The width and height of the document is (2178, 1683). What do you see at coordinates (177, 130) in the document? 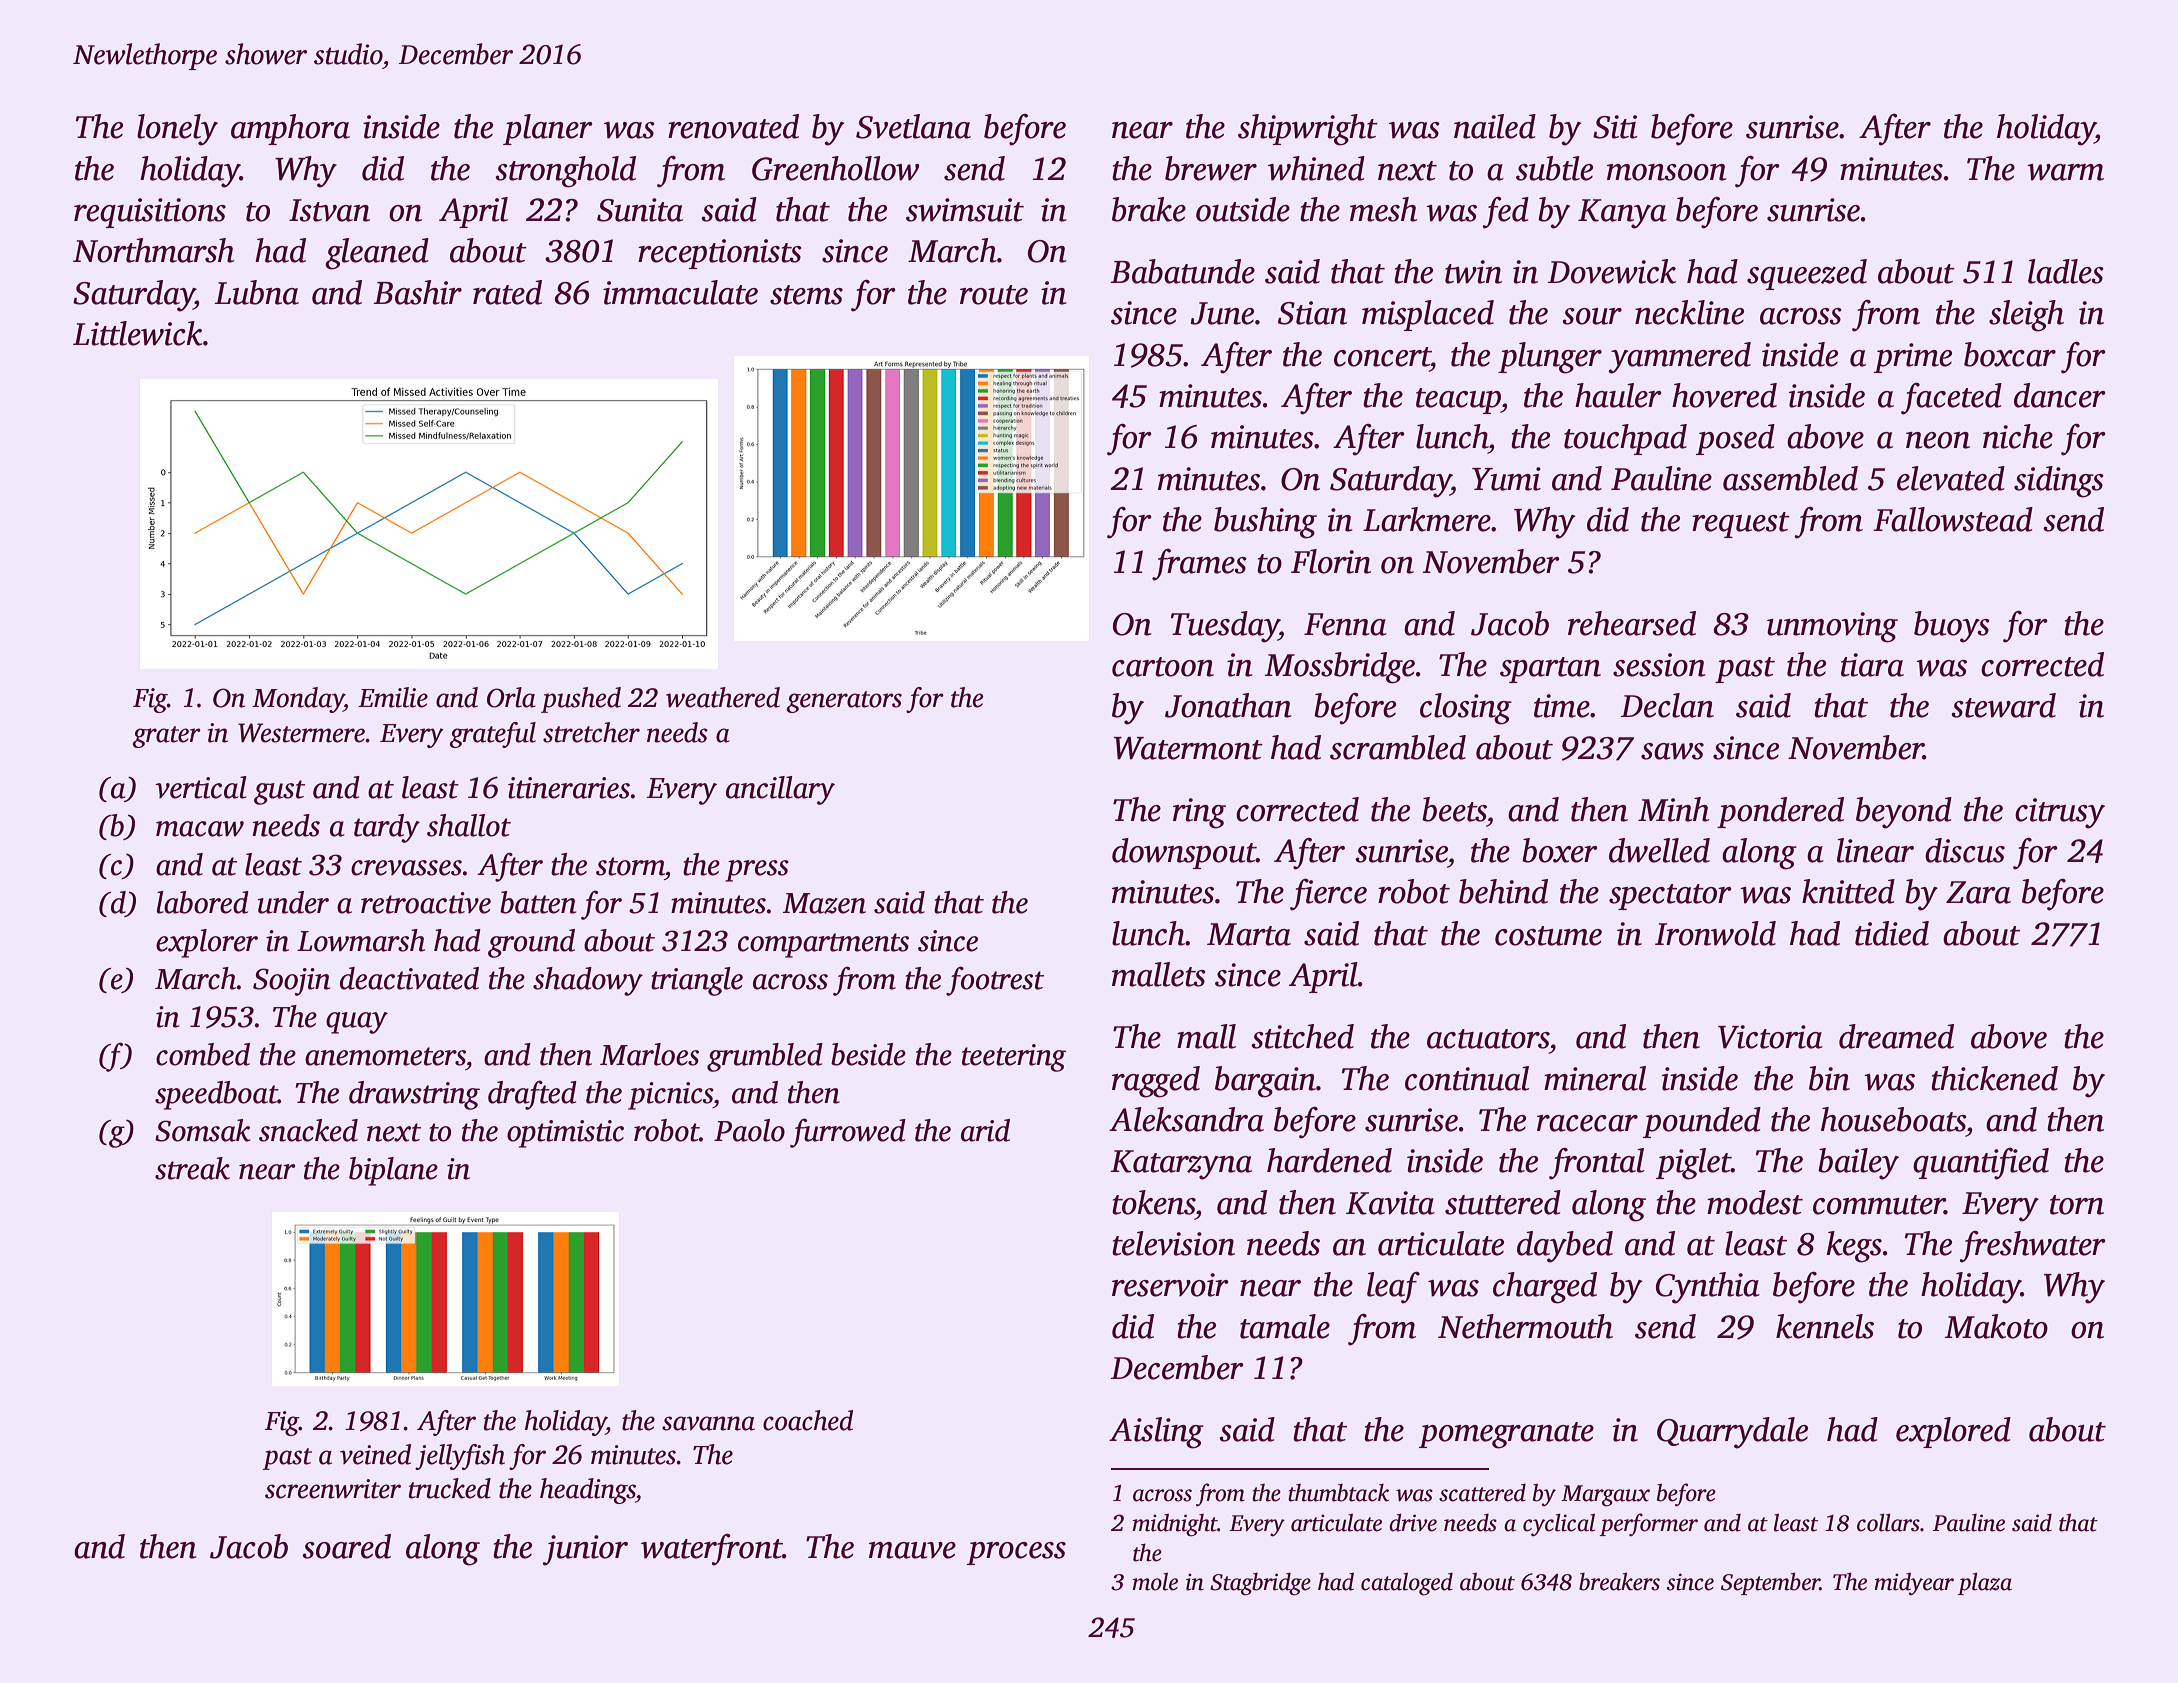
I see `lonely` at bounding box center [177, 130].
